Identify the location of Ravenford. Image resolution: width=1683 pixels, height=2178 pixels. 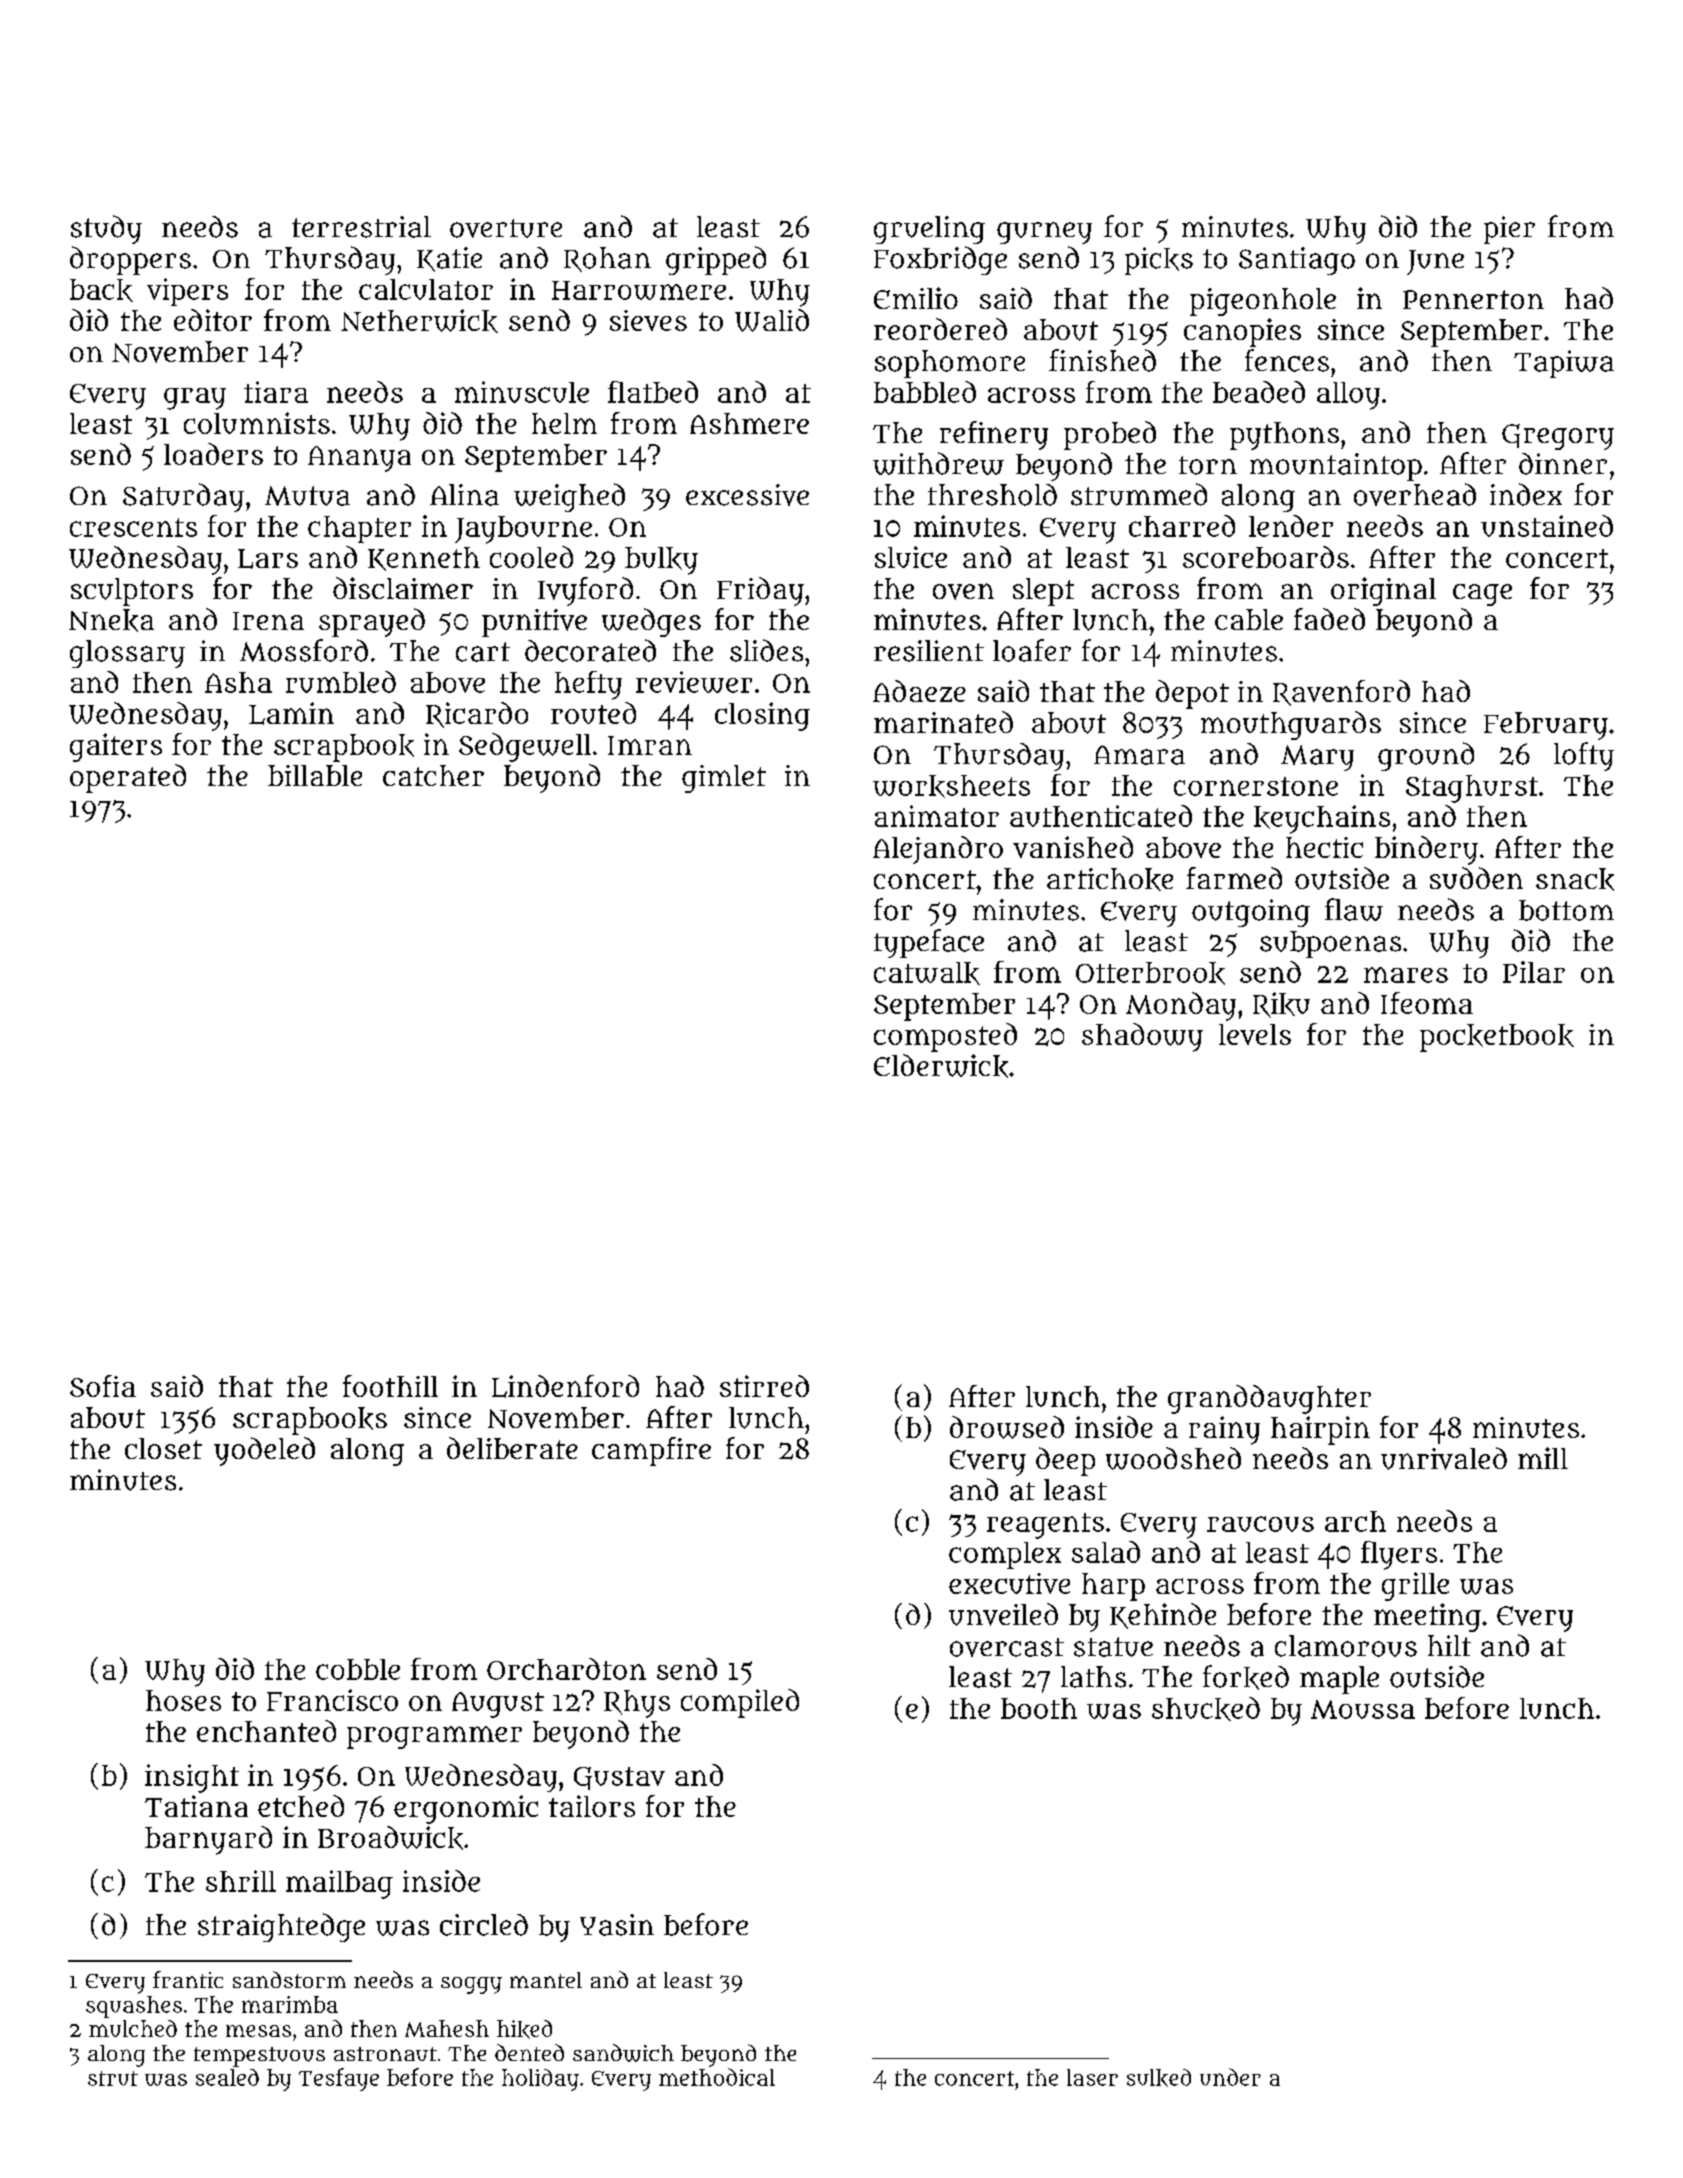
(1341, 693).
